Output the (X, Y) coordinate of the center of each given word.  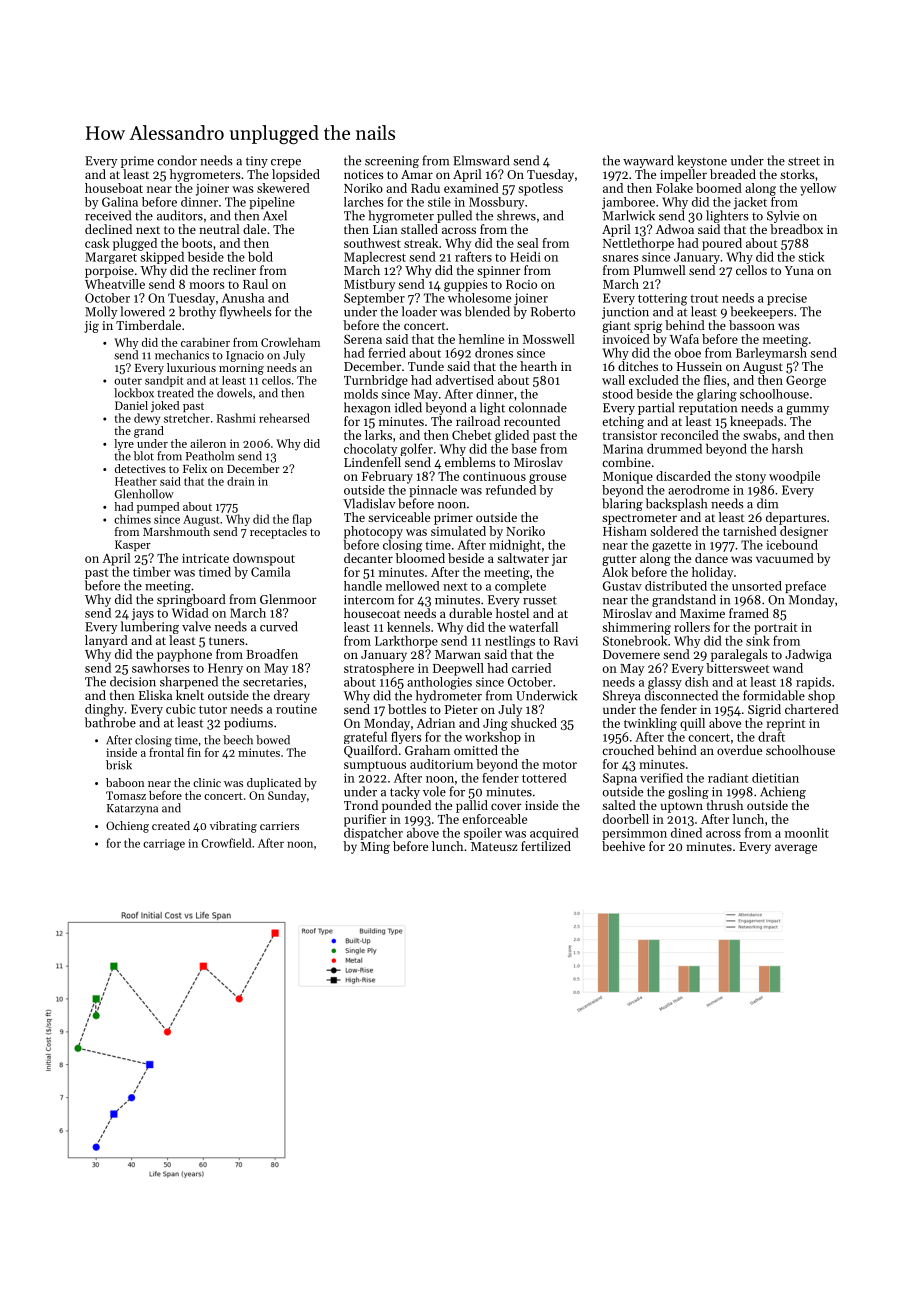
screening (392, 162)
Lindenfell (372, 462)
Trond (361, 805)
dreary (292, 696)
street (804, 161)
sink (758, 641)
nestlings (510, 642)
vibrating (233, 827)
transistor (630, 435)
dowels (234, 393)
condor (177, 160)
